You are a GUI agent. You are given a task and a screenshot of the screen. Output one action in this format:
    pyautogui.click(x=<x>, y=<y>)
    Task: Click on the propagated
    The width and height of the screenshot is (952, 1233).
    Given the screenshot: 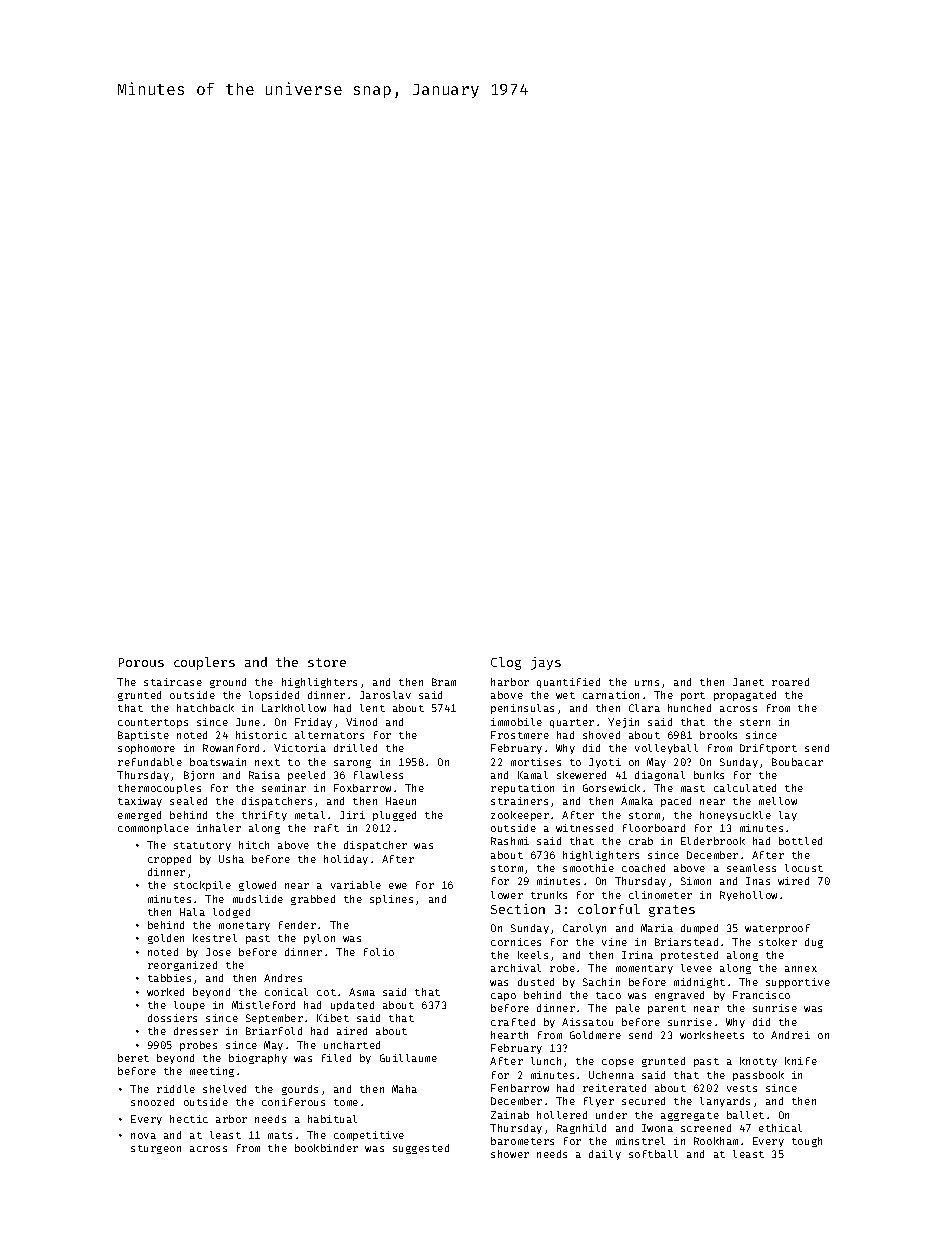 What is the action you would take?
    pyautogui.click(x=745, y=696)
